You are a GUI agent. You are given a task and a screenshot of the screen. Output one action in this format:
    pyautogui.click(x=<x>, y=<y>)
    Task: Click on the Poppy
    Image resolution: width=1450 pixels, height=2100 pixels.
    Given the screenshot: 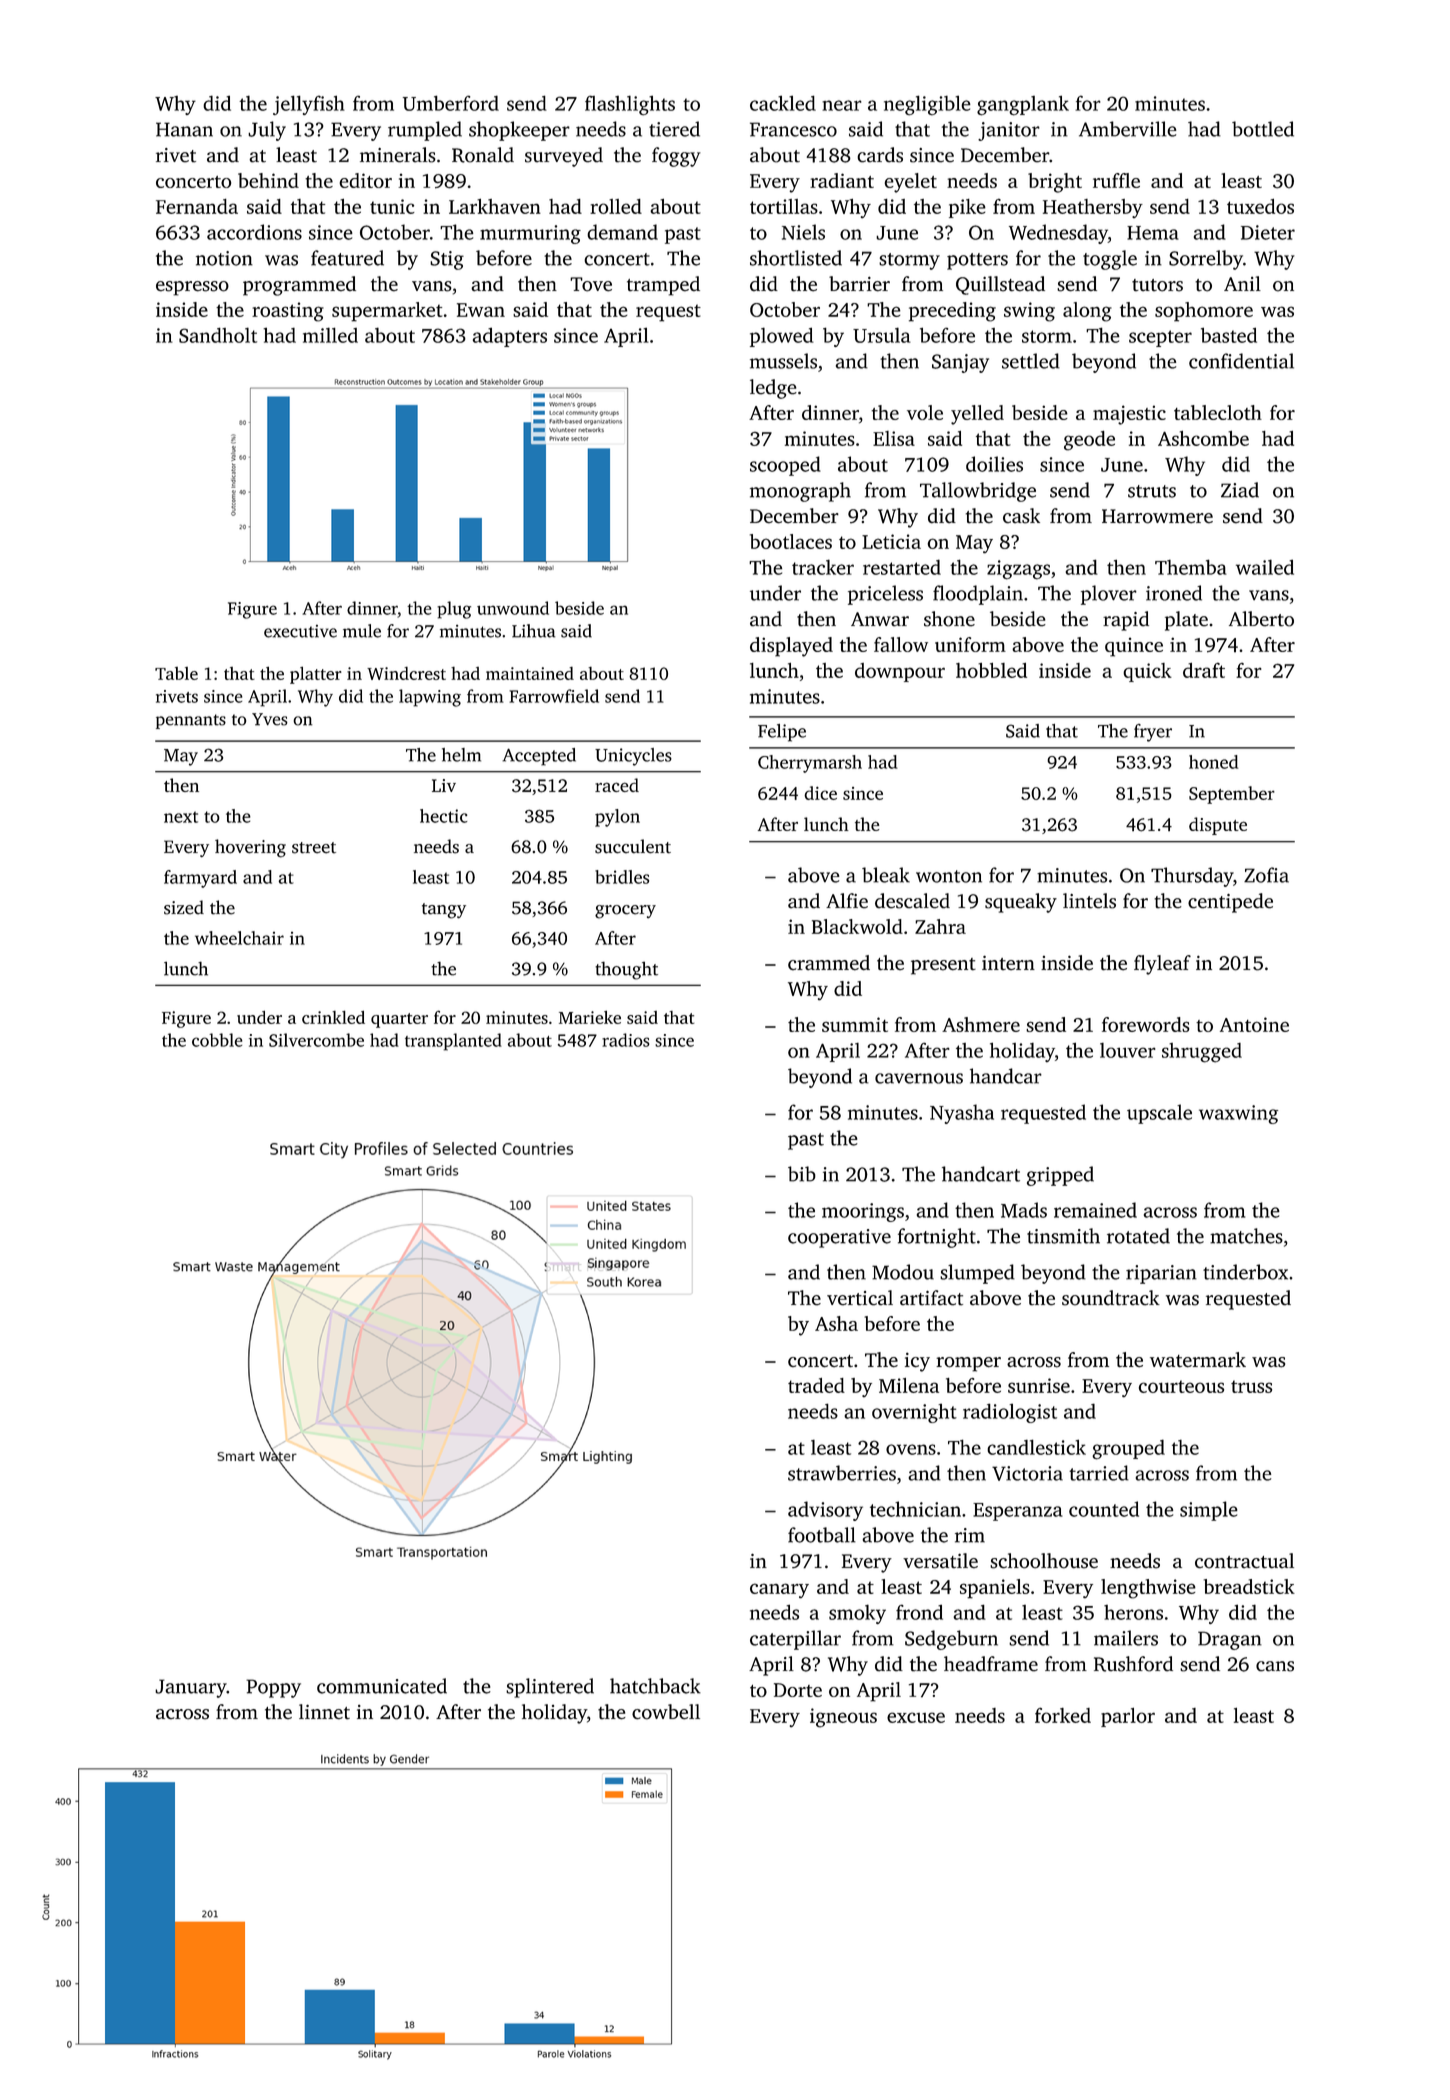 What is the action you would take?
    pyautogui.click(x=273, y=1688)
